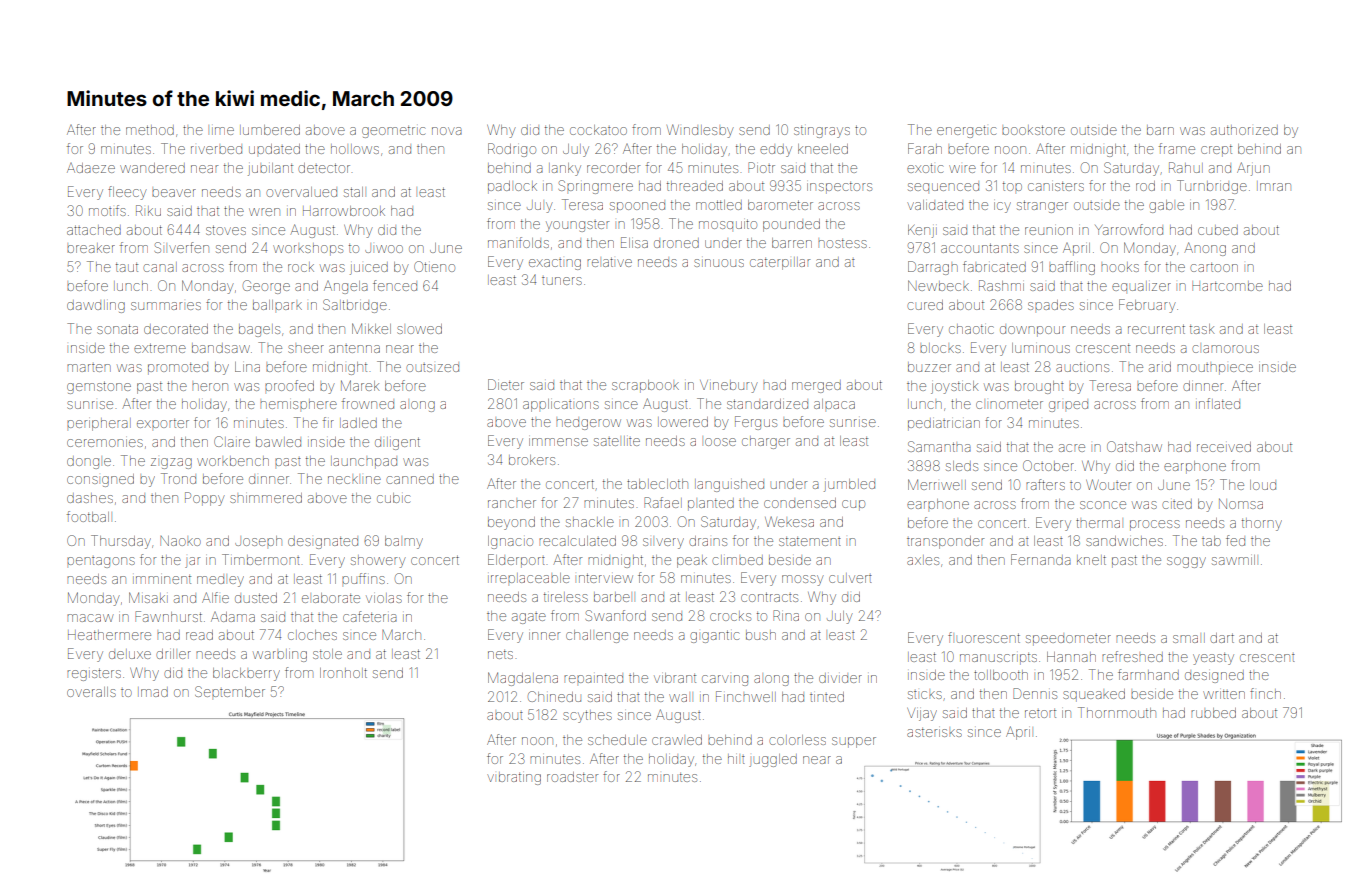  What do you see at coordinates (572, 777) in the screenshot?
I see `roadster` at bounding box center [572, 777].
